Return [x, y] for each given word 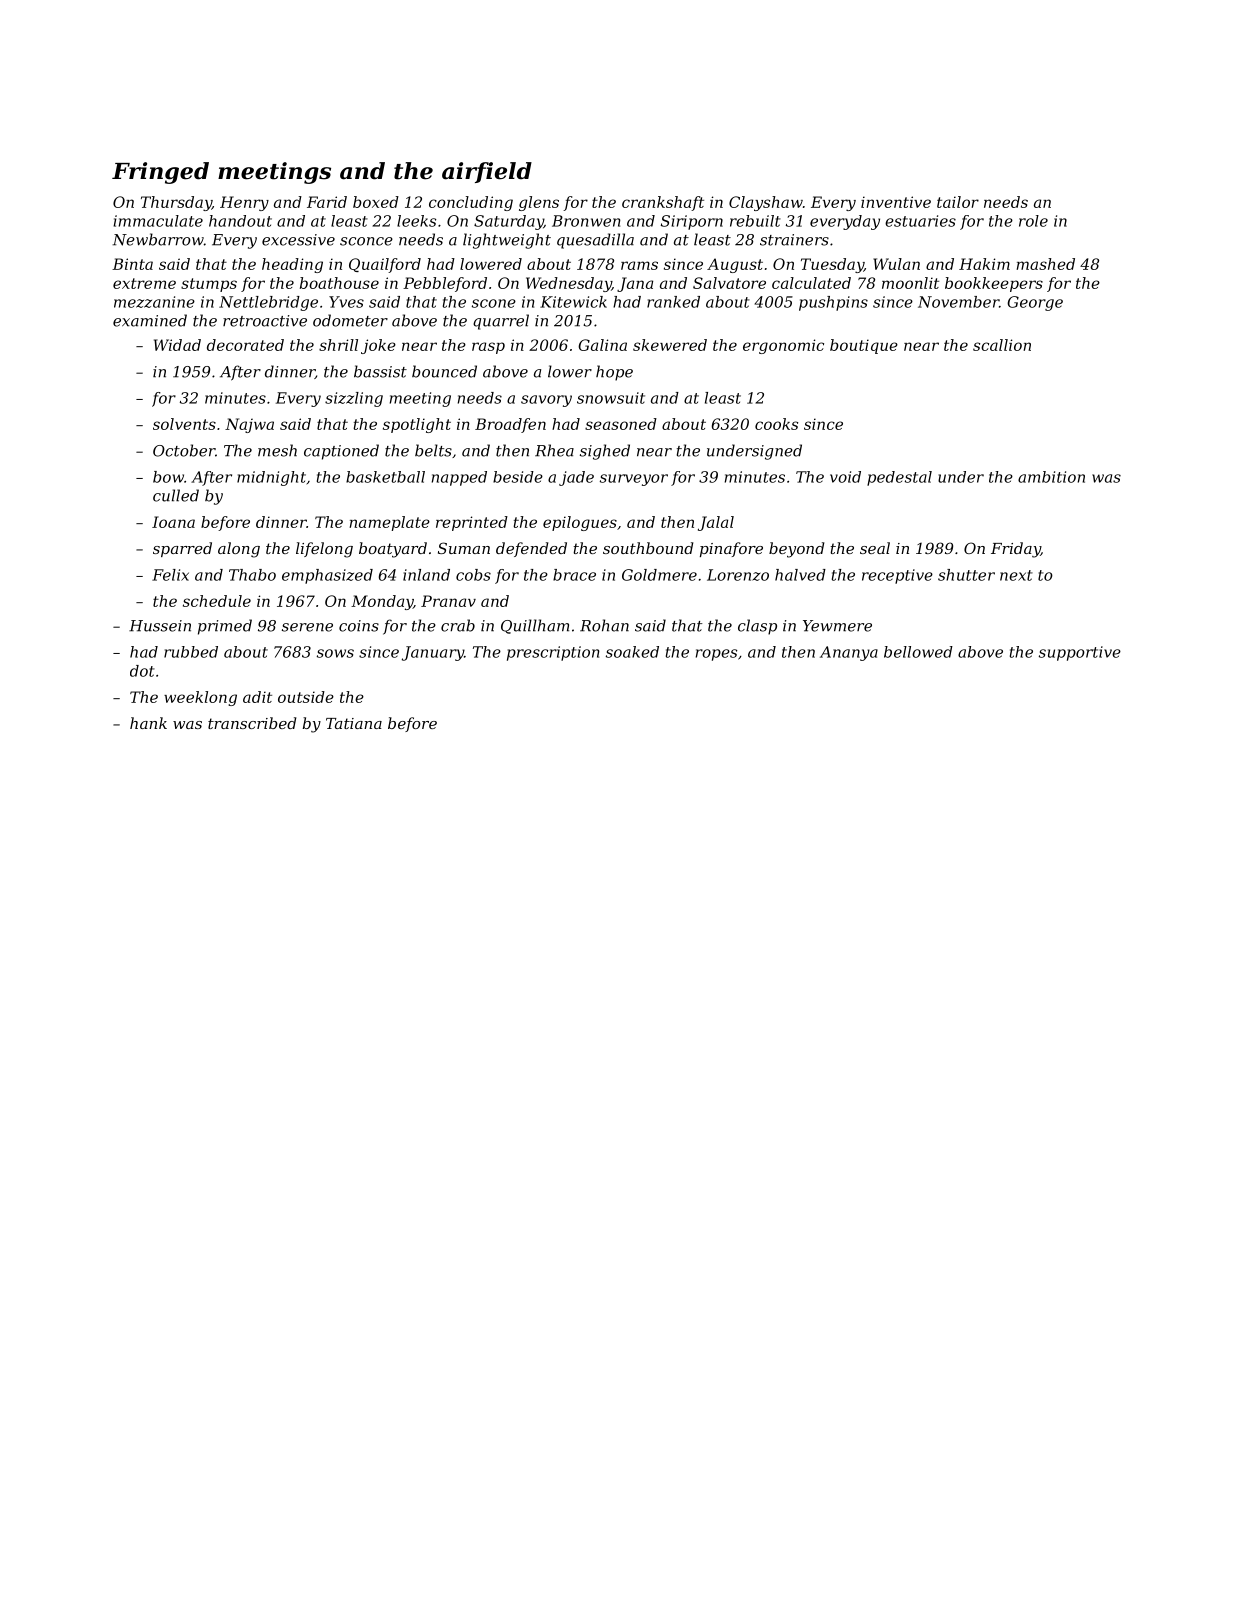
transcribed [252, 723]
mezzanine [154, 302]
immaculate [158, 221]
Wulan [896, 264]
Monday [382, 602]
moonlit [910, 283]
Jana [635, 284]
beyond [796, 550]
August [735, 265]
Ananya [849, 653]
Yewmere [837, 626]
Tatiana [354, 723]
